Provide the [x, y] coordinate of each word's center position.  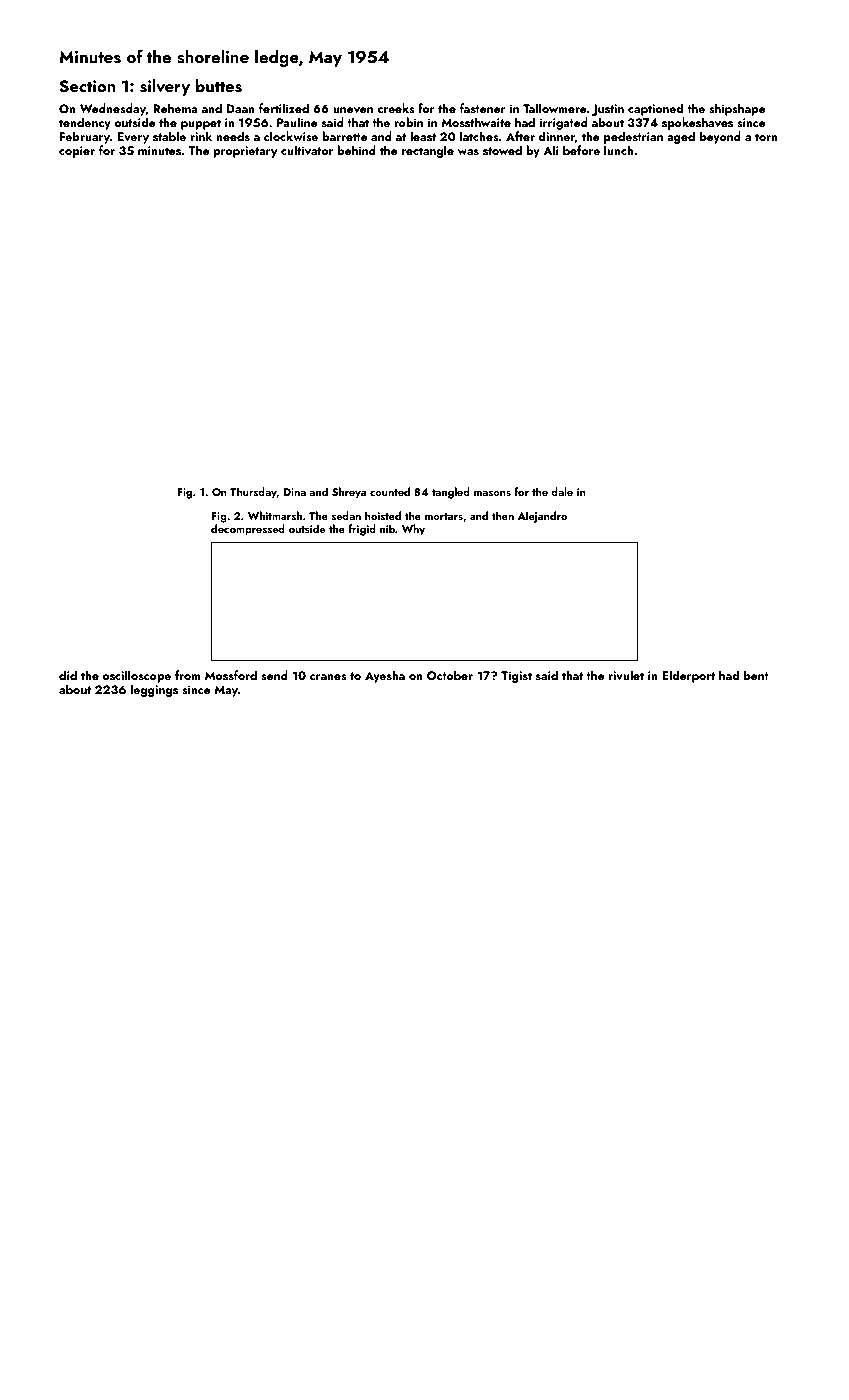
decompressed [248, 530]
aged [681, 137]
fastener [483, 108]
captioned [655, 109]
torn [766, 137]
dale [562, 491]
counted [390, 491]
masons [492, 493]
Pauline [297, 122]
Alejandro [542, 517]
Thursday [253, 493]
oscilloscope [136, 676]
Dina [294, 492]
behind [356, 150]
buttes [219, 86]
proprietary [245, 152]
